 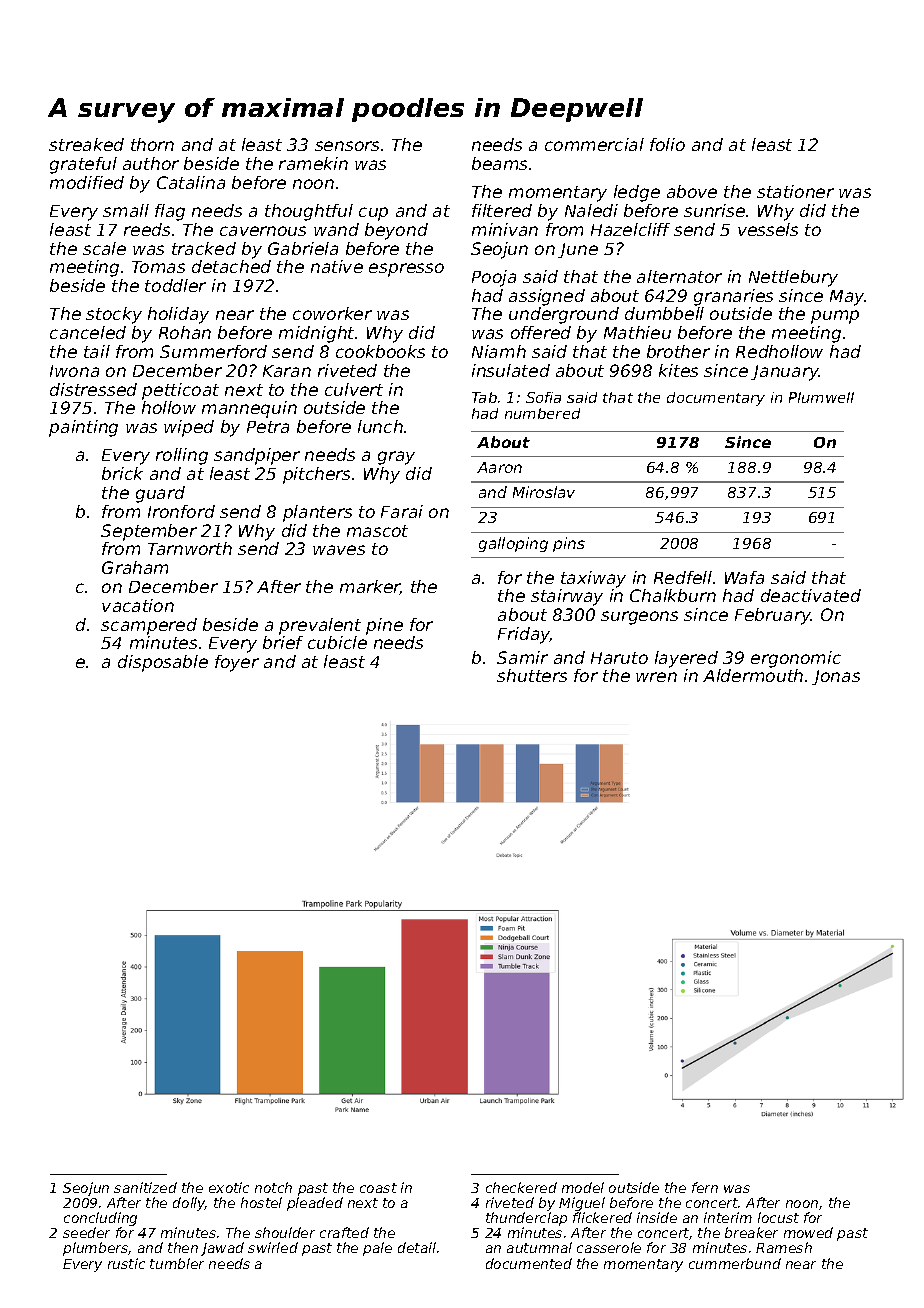 I want to click on vacation, so click(x=138, y=605).
